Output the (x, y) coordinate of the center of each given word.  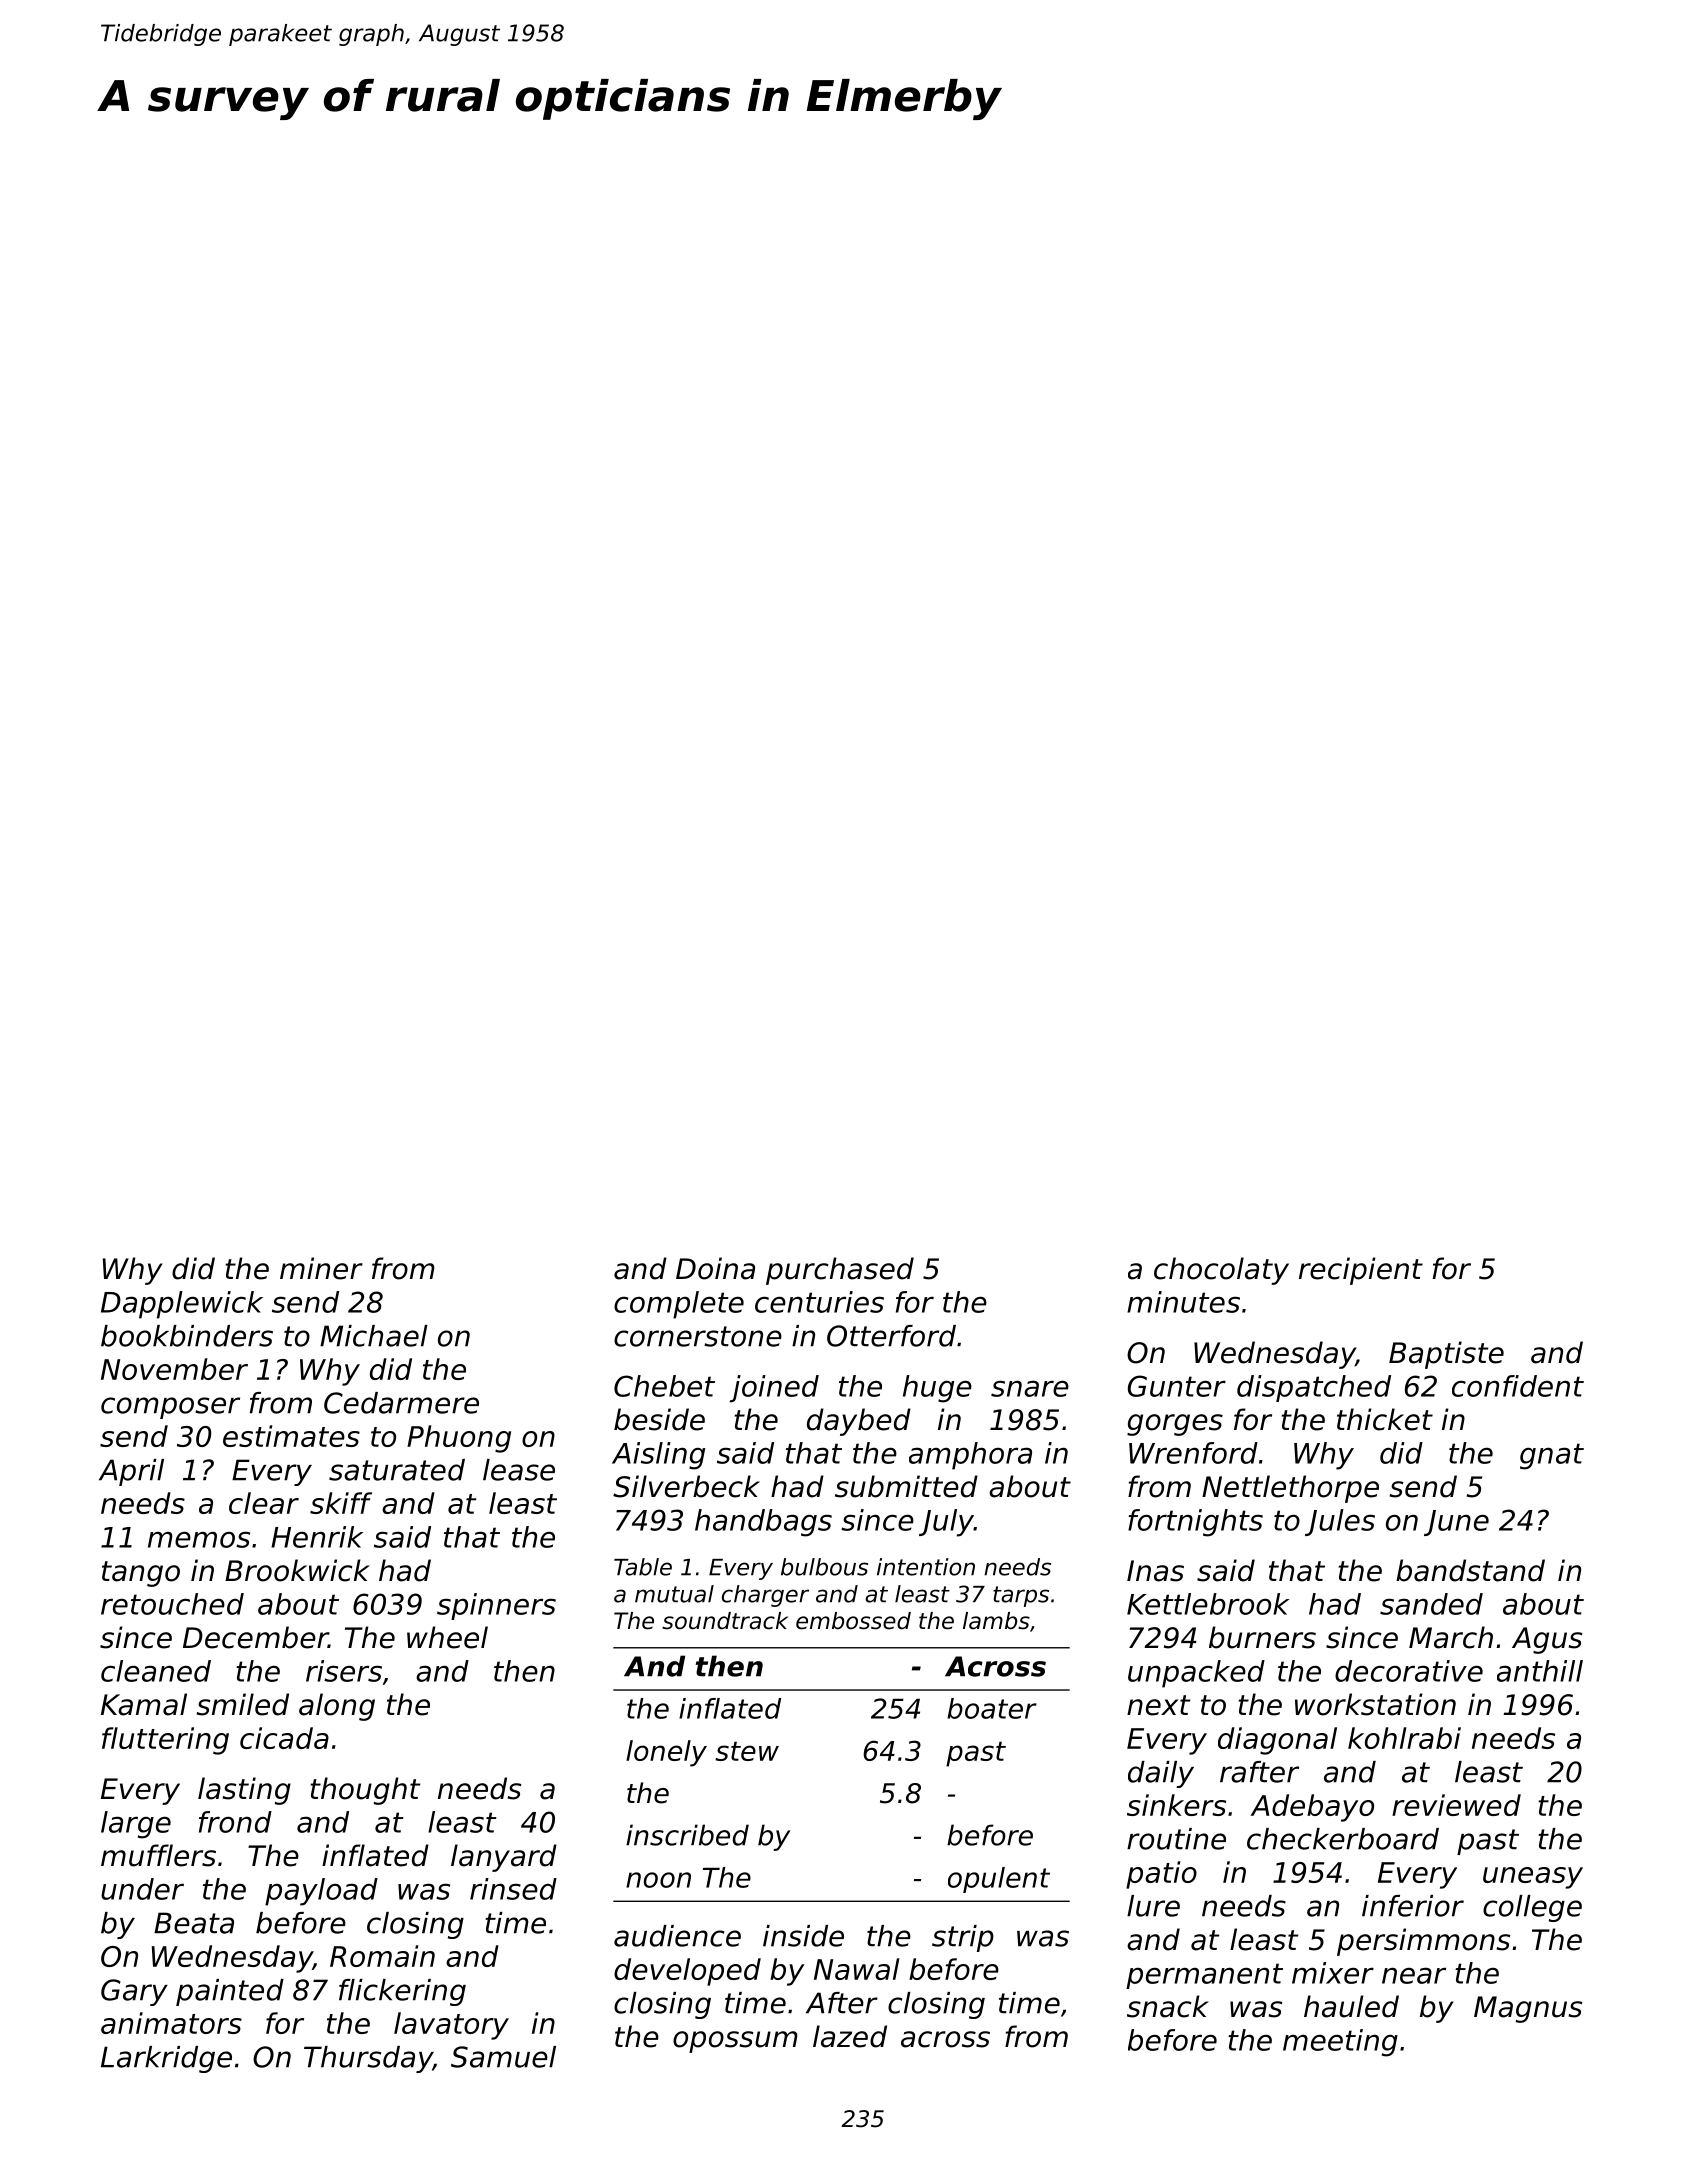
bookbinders (187, 1336)
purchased (840, 1271)
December (255, 1637)
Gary (134, 1992)
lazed (850, 2036)
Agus (1547, 1640)
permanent (1204, 1976)
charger (765, 1596)
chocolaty (1221, 1271)
